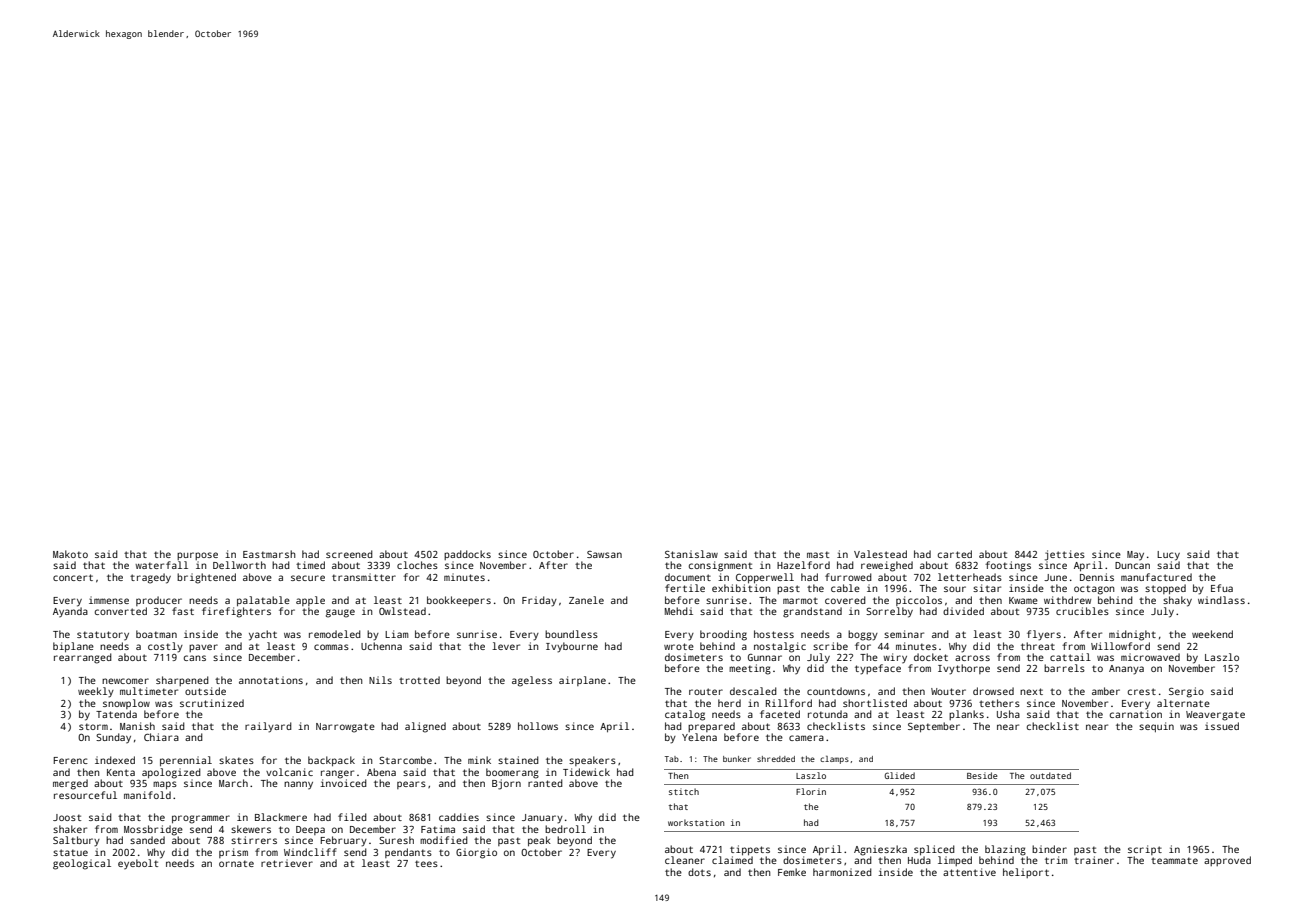 The width and height of the screenshot is (1308, 924). Describe the element at coordinates (1050, 775) in the screenshot. I see `outdated` at that location.
